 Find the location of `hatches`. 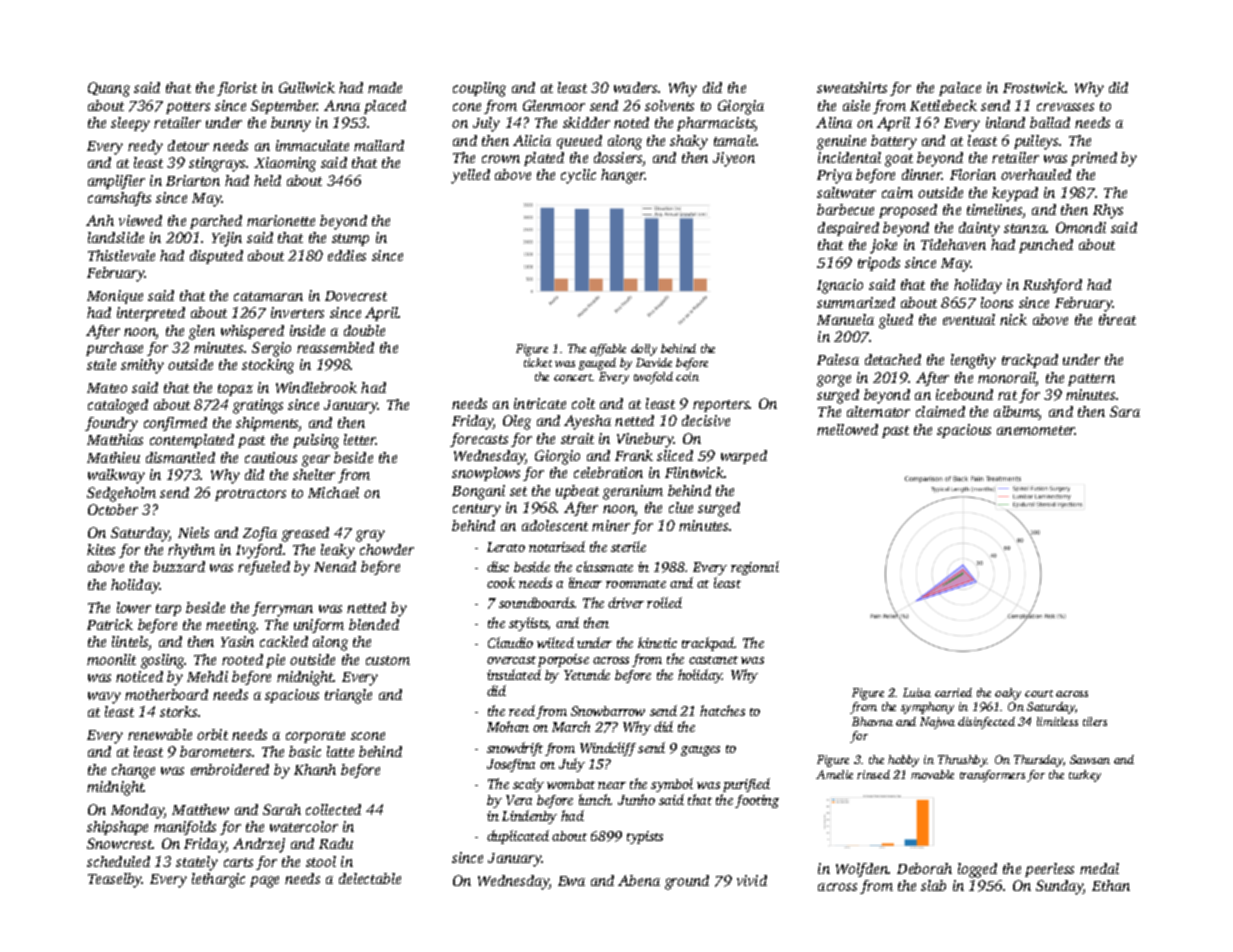

hatches is located at coordinates (722, 710).
